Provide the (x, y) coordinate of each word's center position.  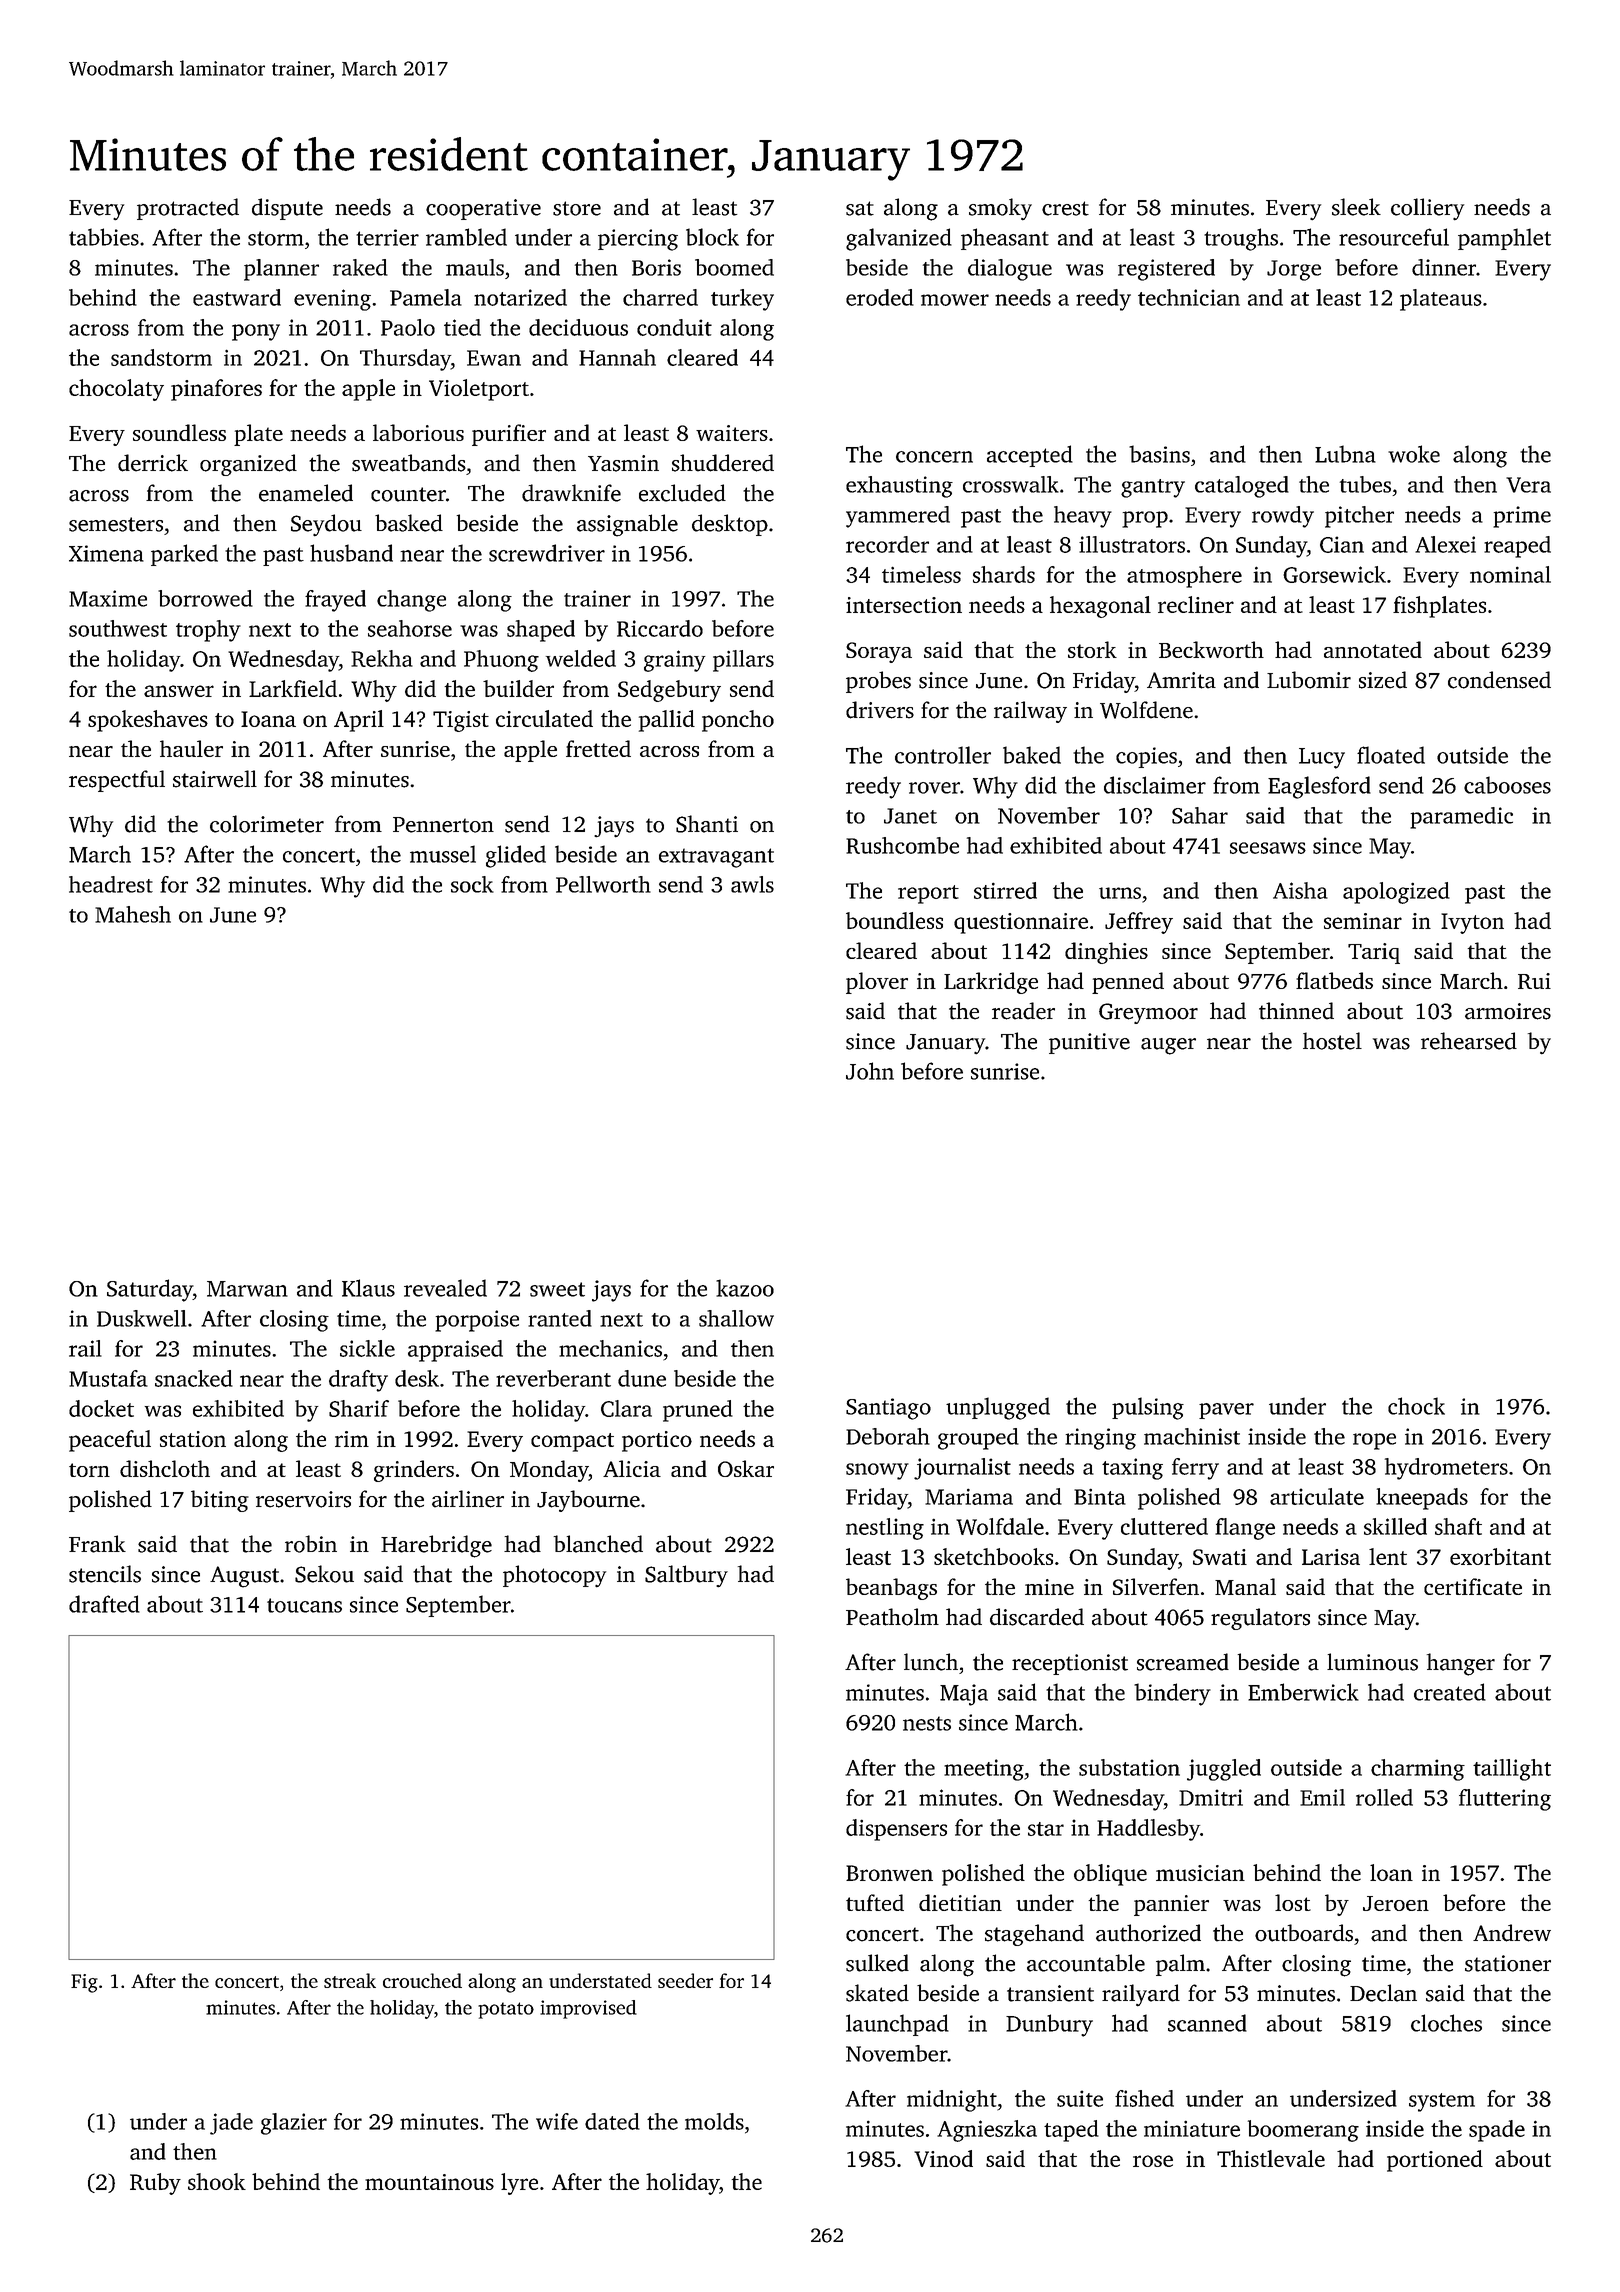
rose (1153, 2161)
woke (1414, 454)
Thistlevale (1271, 2158)
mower (955, 300)
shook (217, 2181)
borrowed (205, 598)
